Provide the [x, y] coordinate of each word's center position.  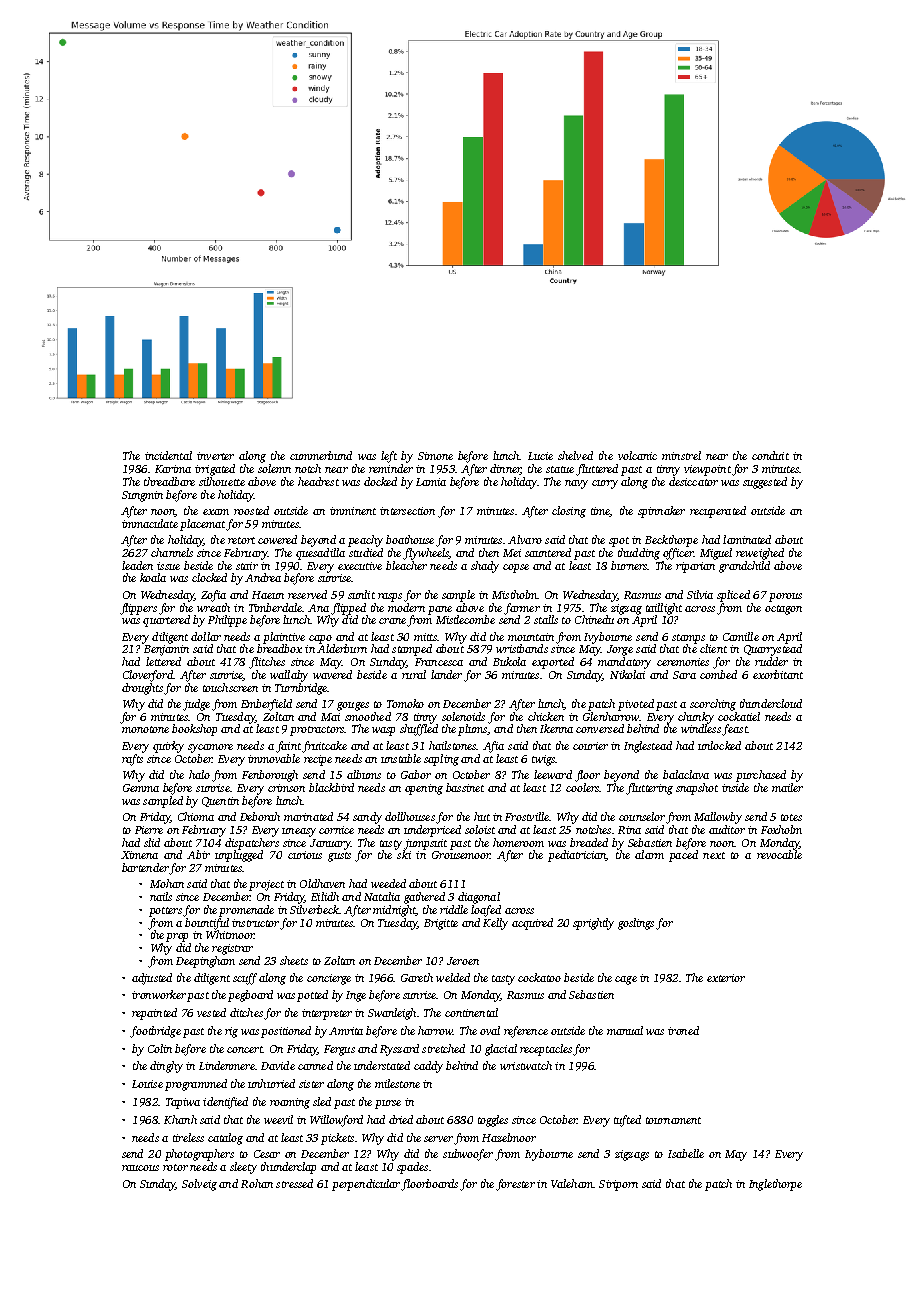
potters [165, 912]
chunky [696, 718]
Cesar [267, 1154]
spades [412, 1168]
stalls [546, 619]
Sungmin [142, 496]
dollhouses [410, 816]
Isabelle [686, 1153]
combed [718, 674]
